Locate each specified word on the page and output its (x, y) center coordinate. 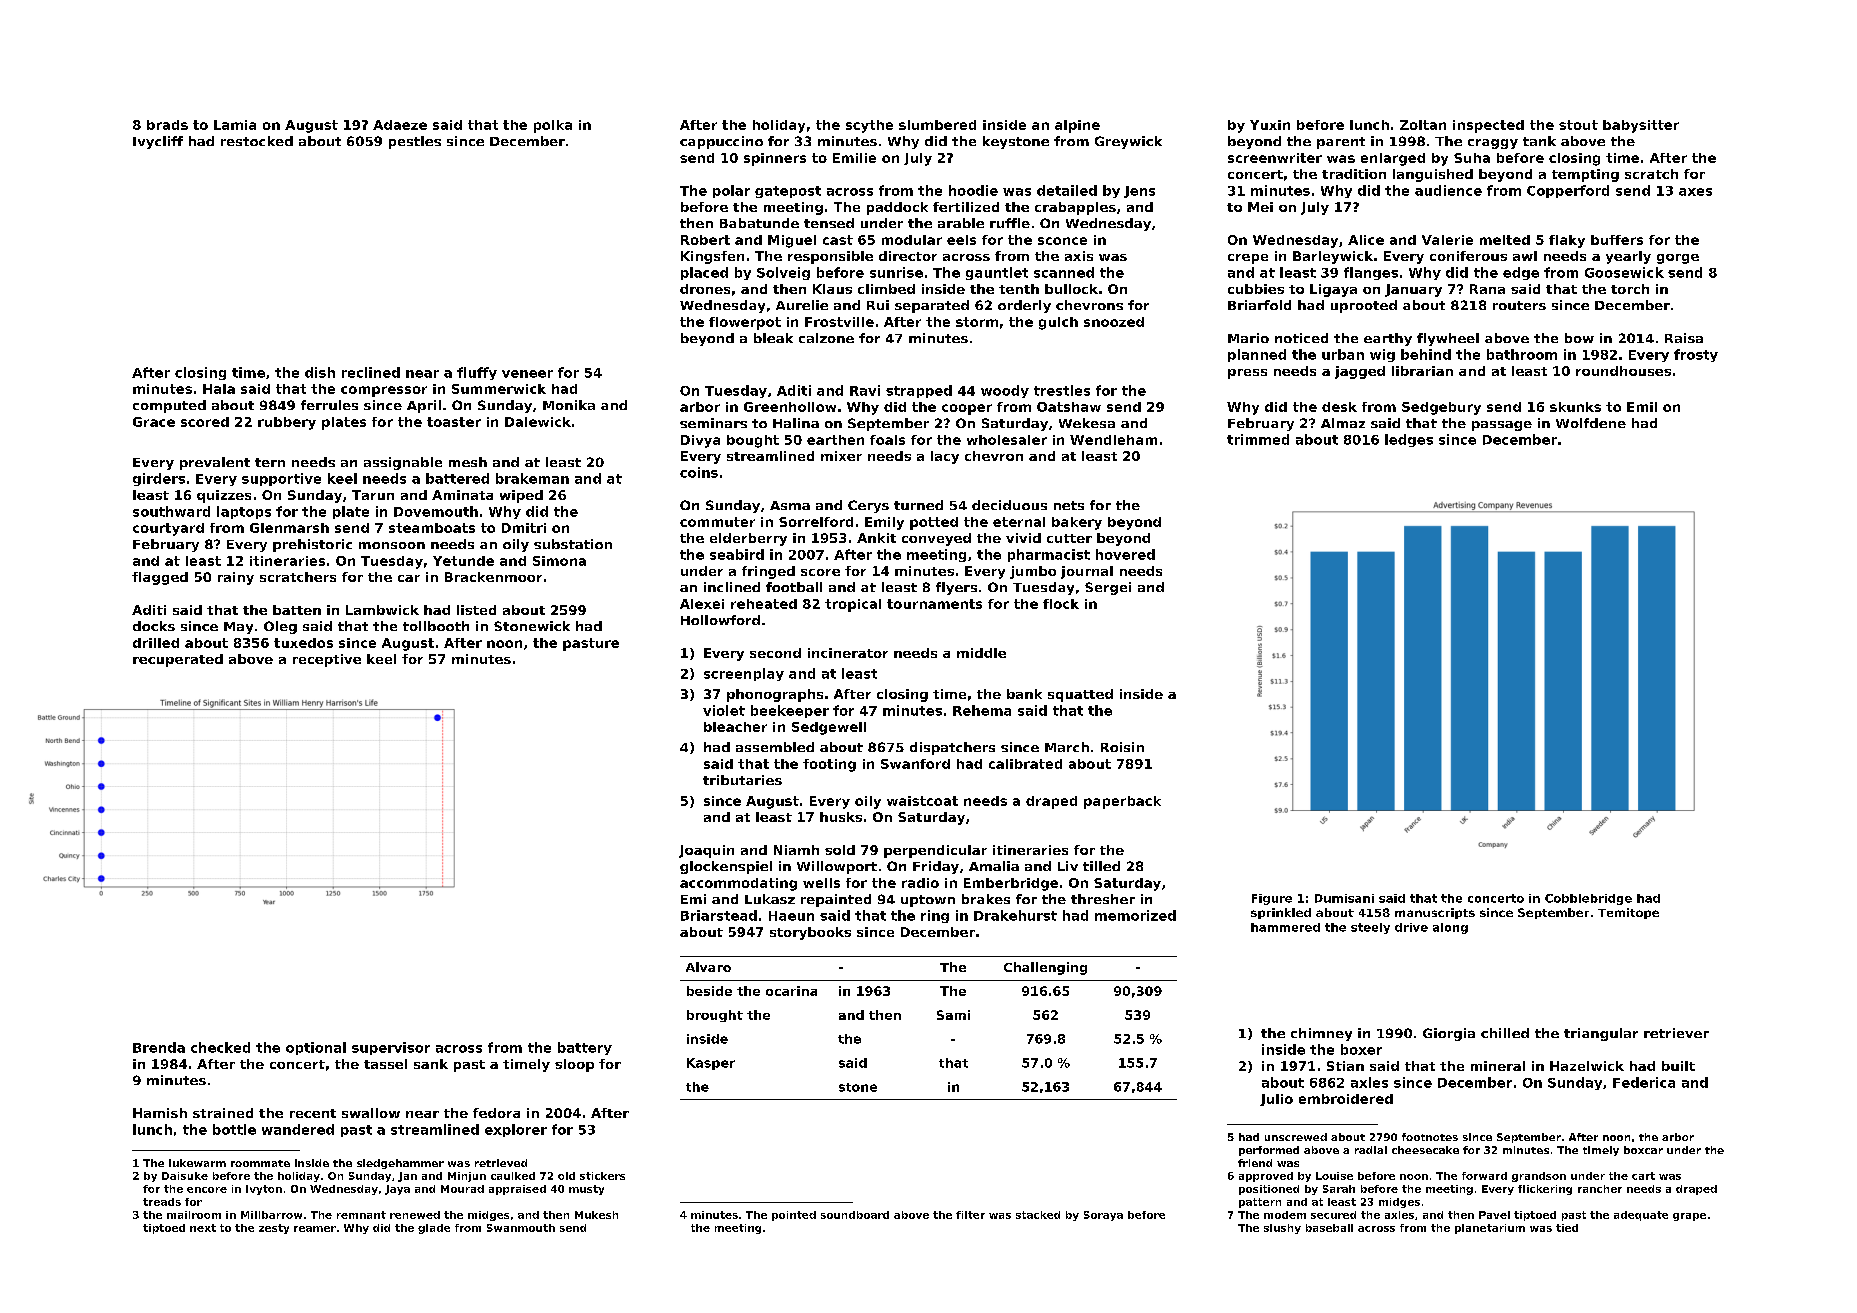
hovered (1125, 554)
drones (705, 289)
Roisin (1122, 747)
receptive (327, 660)
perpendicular (935, 851)
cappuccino (721, 142)
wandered (298, 1129)
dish (320, 372)
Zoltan (1423, 125)
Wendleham (1113, 440)
